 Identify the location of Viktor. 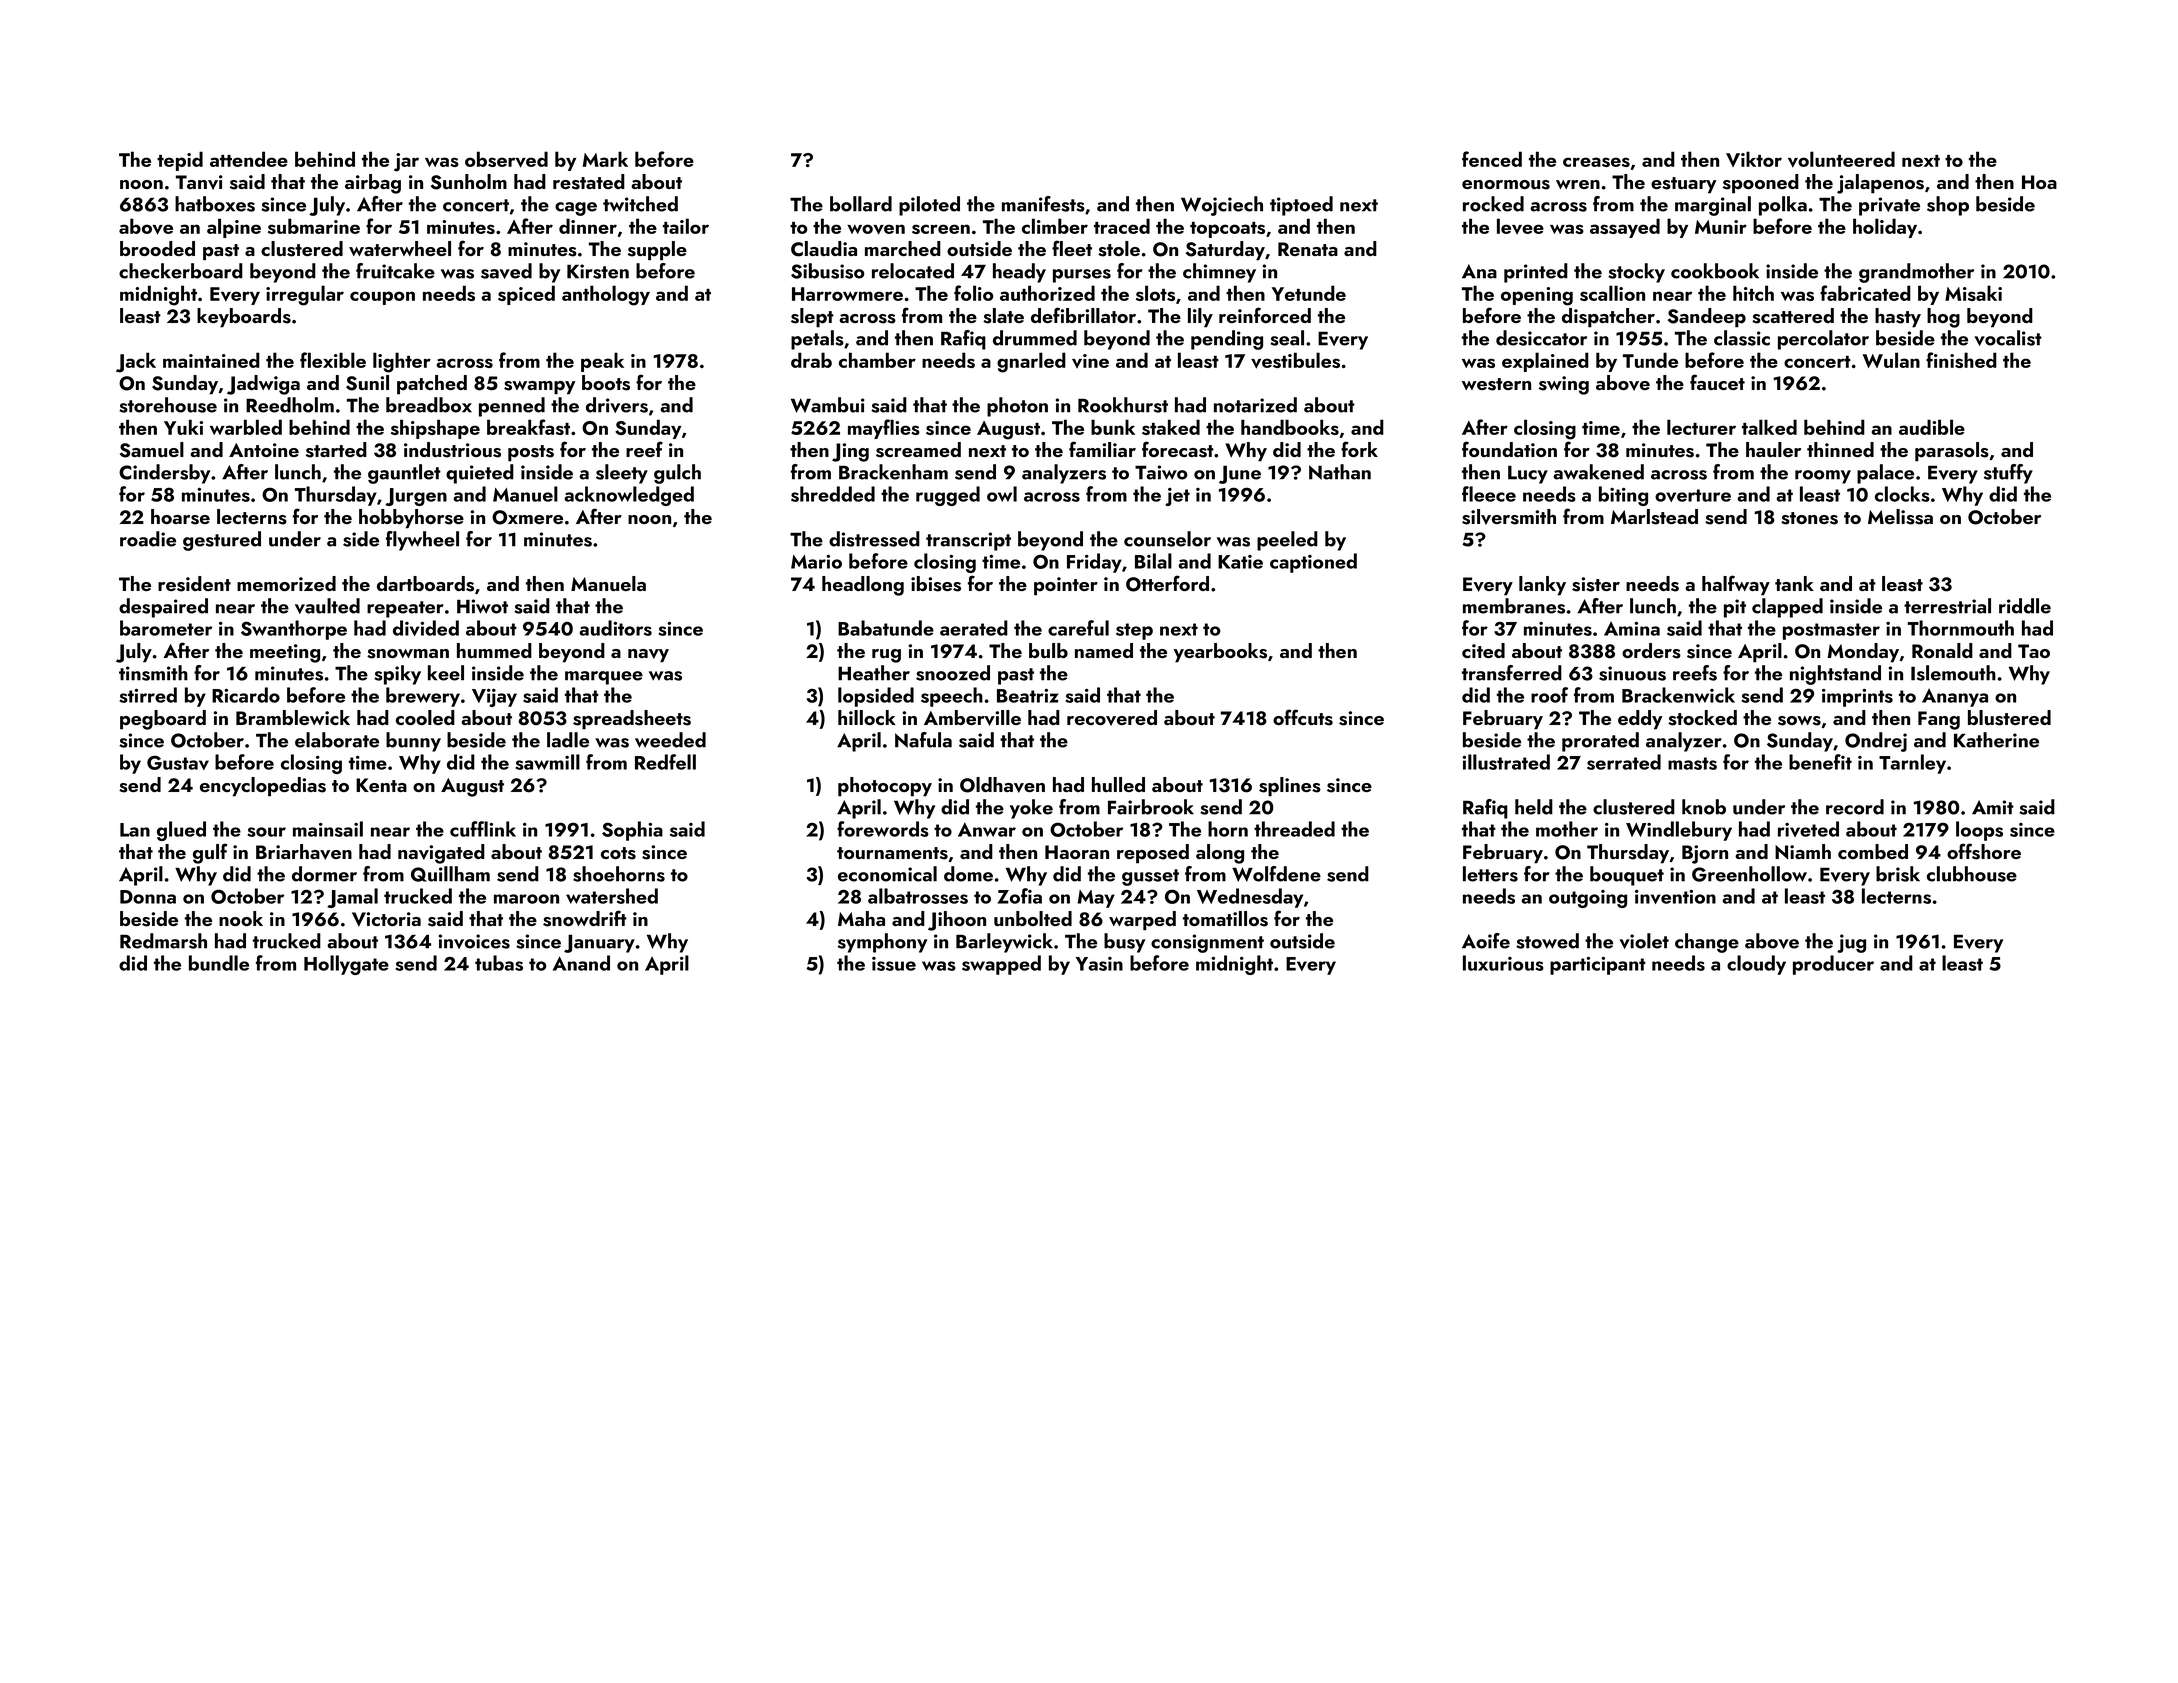
(1754, 159).
